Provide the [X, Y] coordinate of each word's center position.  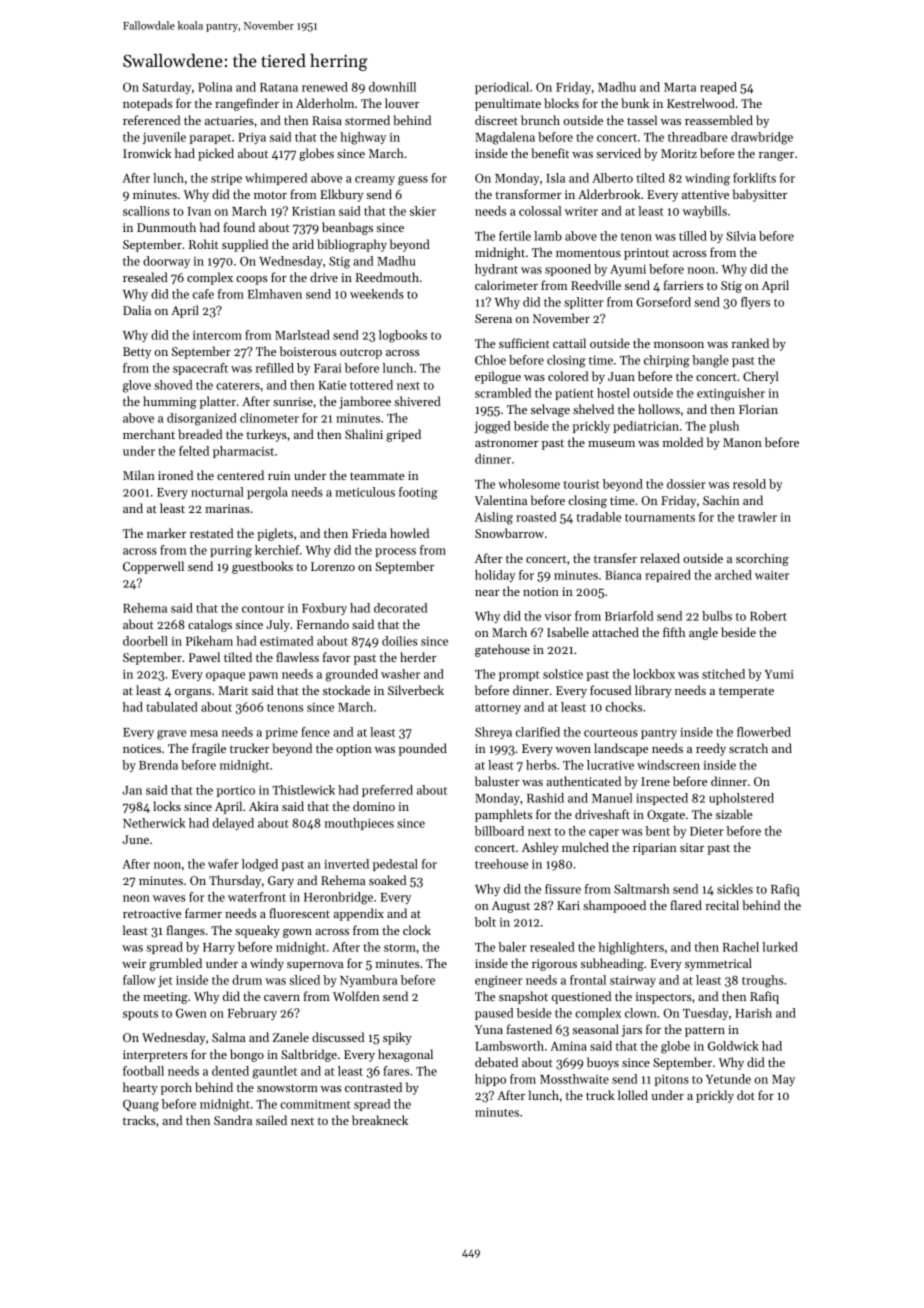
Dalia [137, 310]
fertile [515, 236]
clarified [538, 732]
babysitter [759, 195]
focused [610, 690]
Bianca [623, 575]
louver [402, 103]
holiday [495, 576]
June [136, 839]
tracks [139, 1120]
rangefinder [247, 104]
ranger [776, 156]
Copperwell [153, 567]
